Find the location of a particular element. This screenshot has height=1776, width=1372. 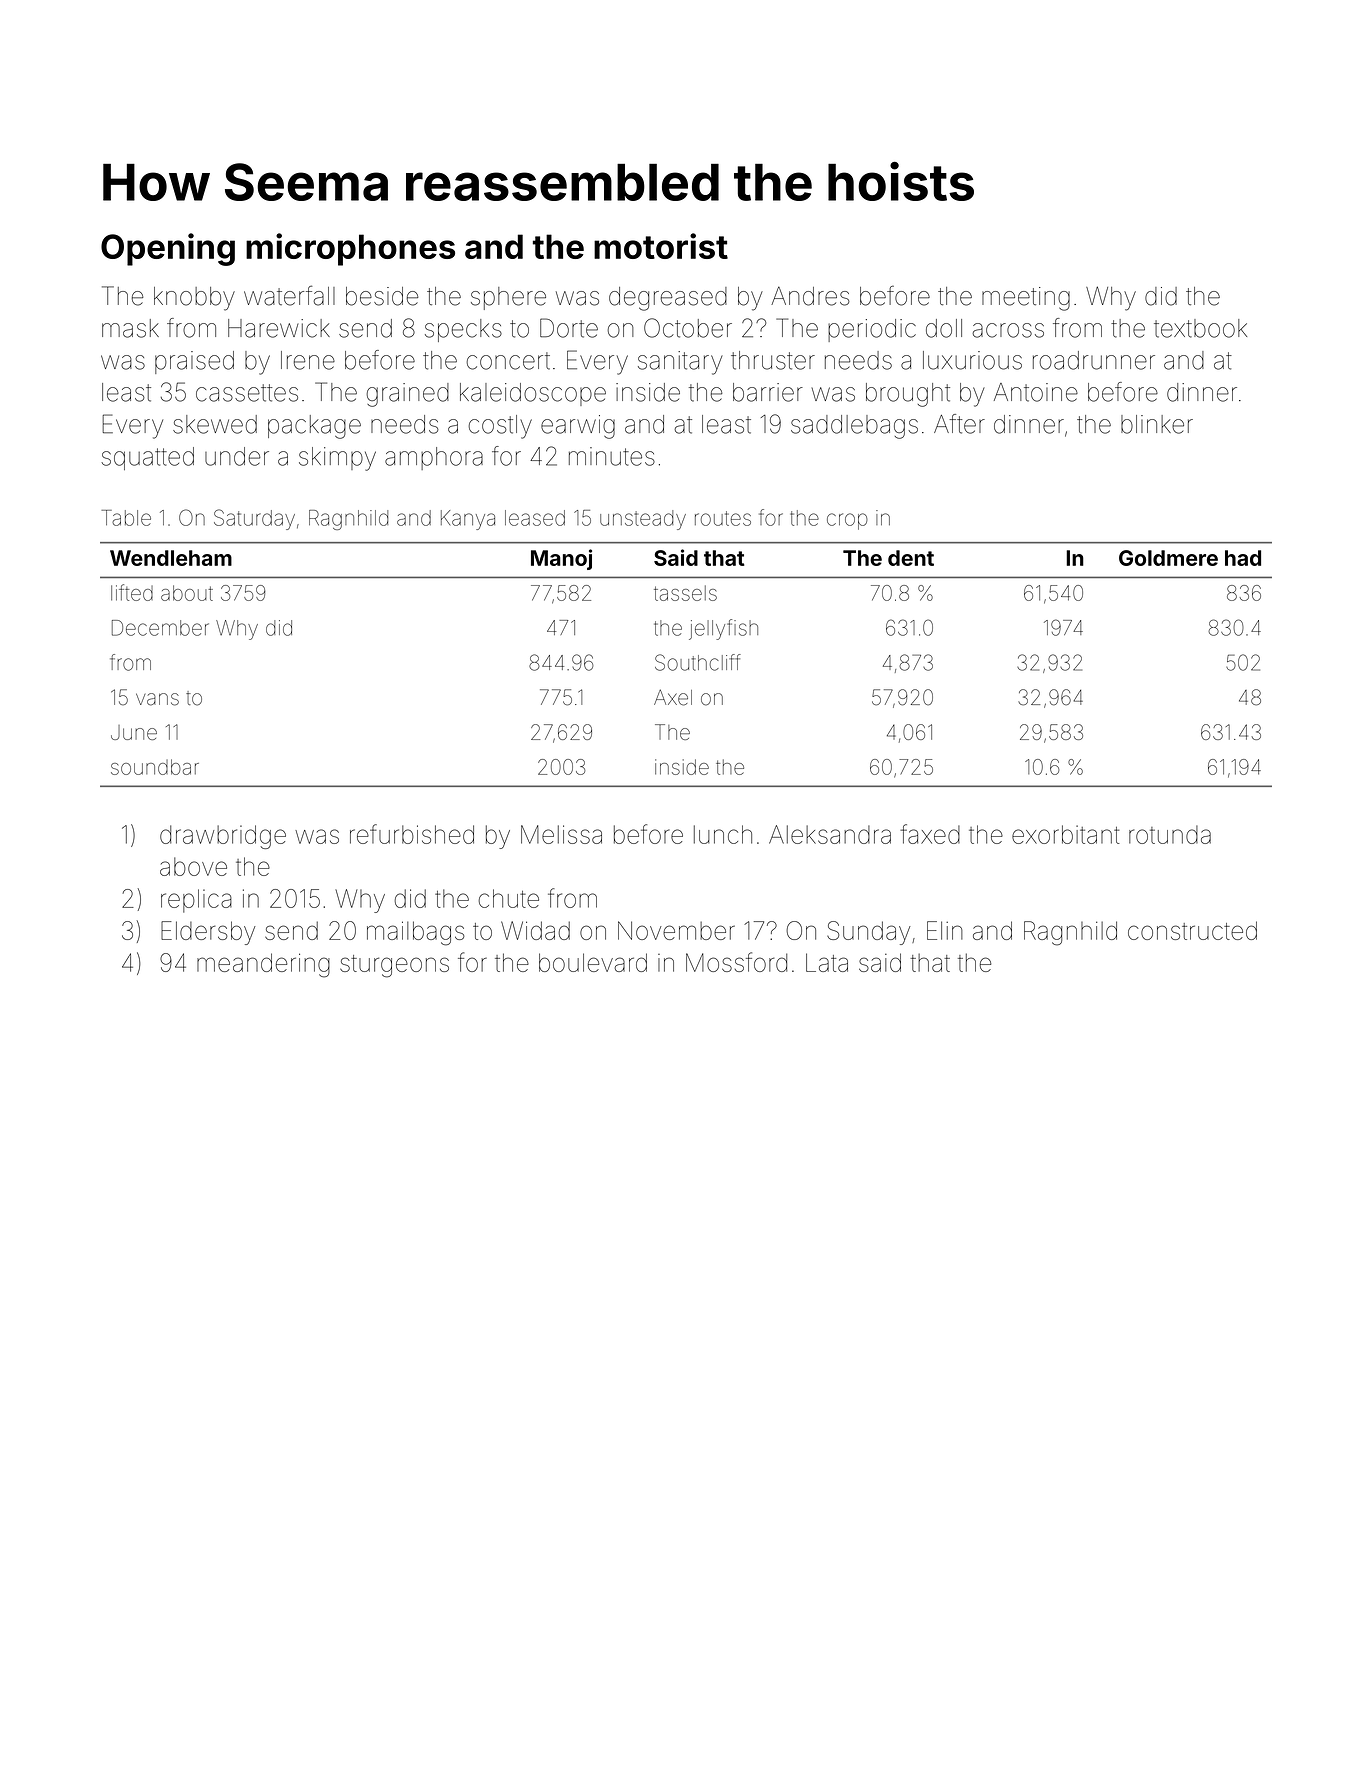

routes is located at coordinates (723, 518).
